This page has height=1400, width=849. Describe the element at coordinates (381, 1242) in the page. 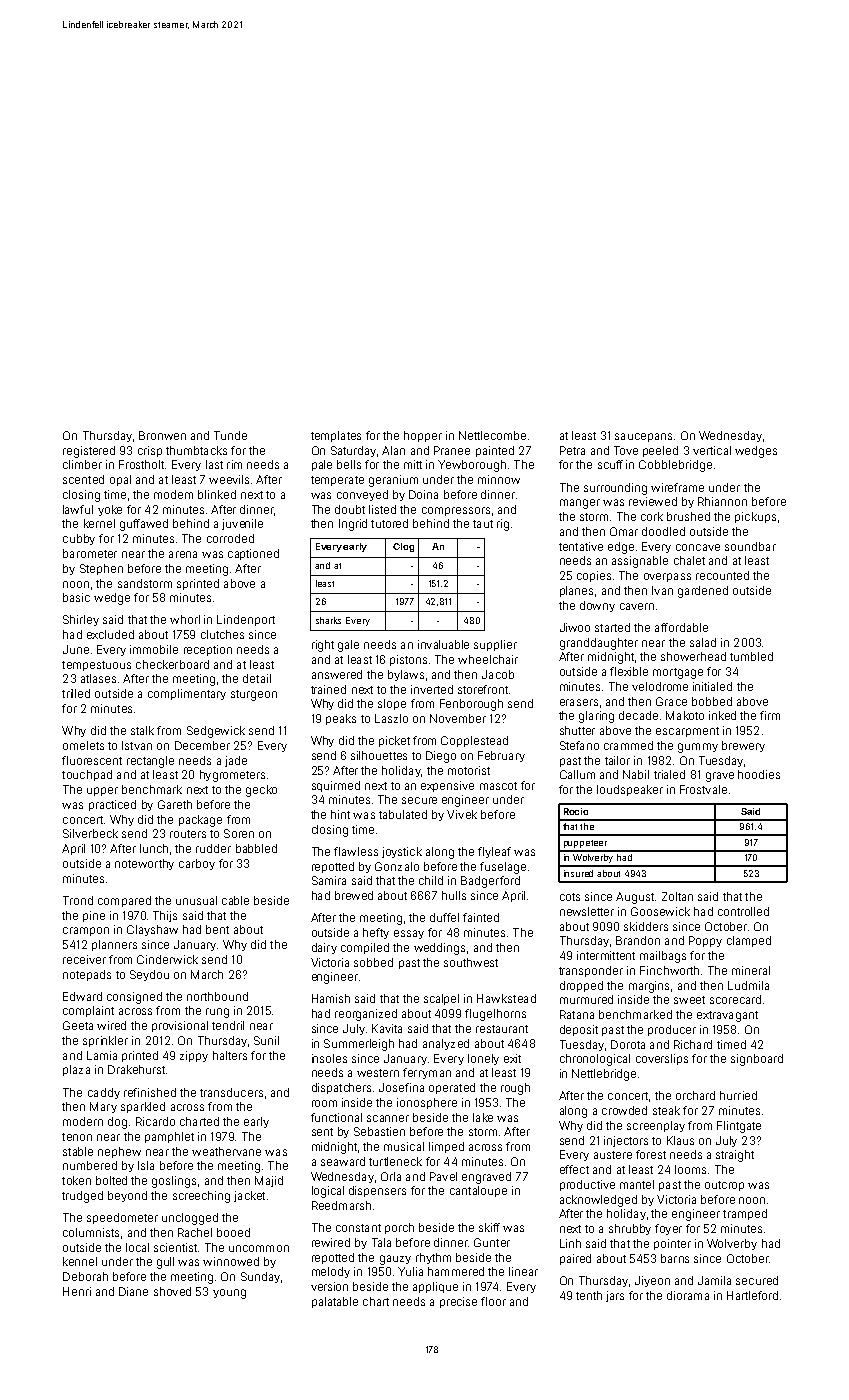

I see `Tala` at that location.
